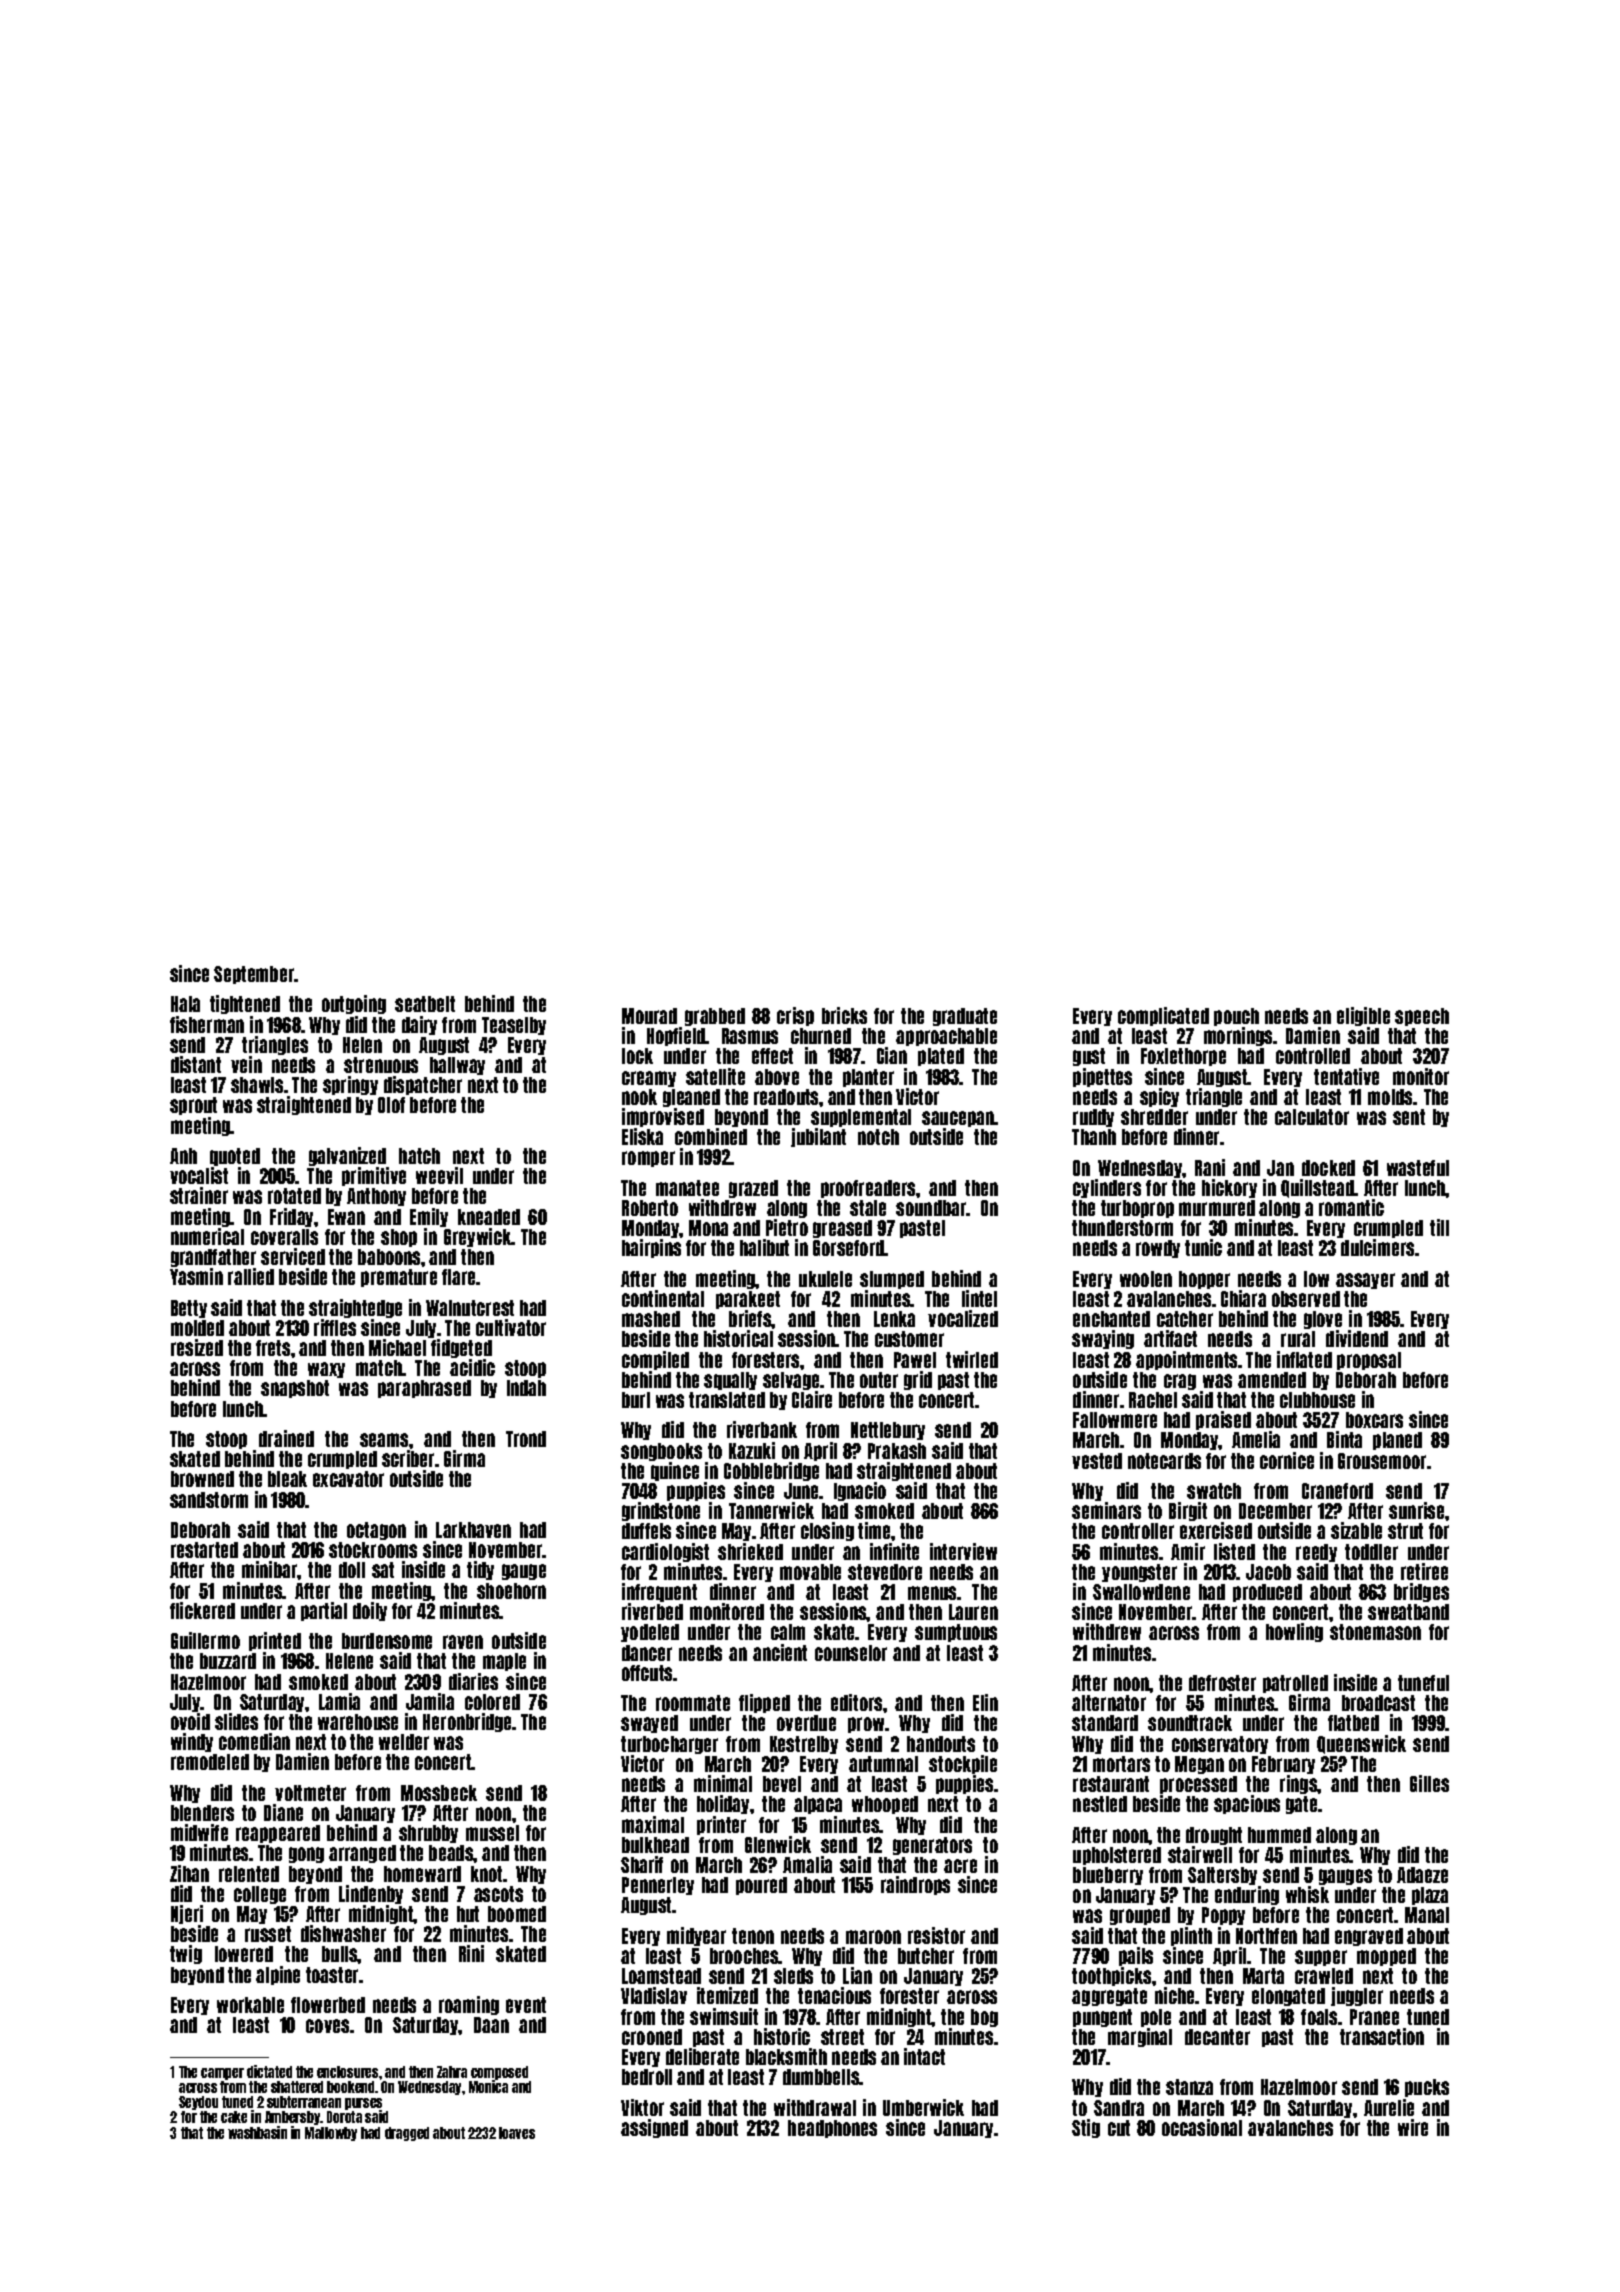  What do you see at coordinates (860, 1491) in the screenshot?
I see `Ignacio` at bounding box center [860, 1491].
